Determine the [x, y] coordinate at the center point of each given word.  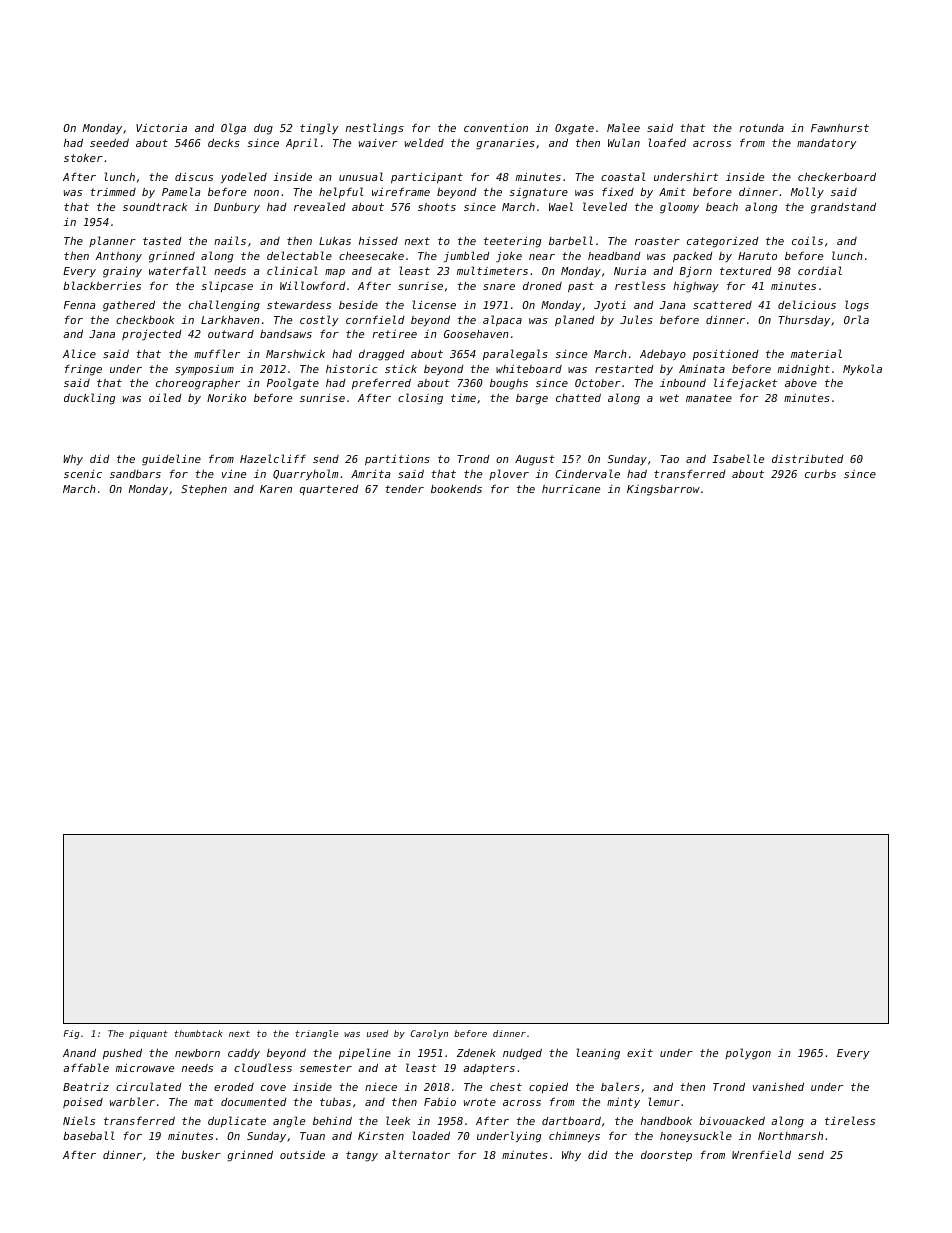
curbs [820, 474]
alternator [417, 1154]
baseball [89, 1135]
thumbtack [198, 1033]
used [377, 1033]
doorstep [666, 1156]
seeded [109, 142]
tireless [850, 1120]
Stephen [204, 490]
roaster [657, 241]
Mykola [862, 369]
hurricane [571, 489]
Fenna [79, 305]
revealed [320, 206]
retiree [395, 334]
